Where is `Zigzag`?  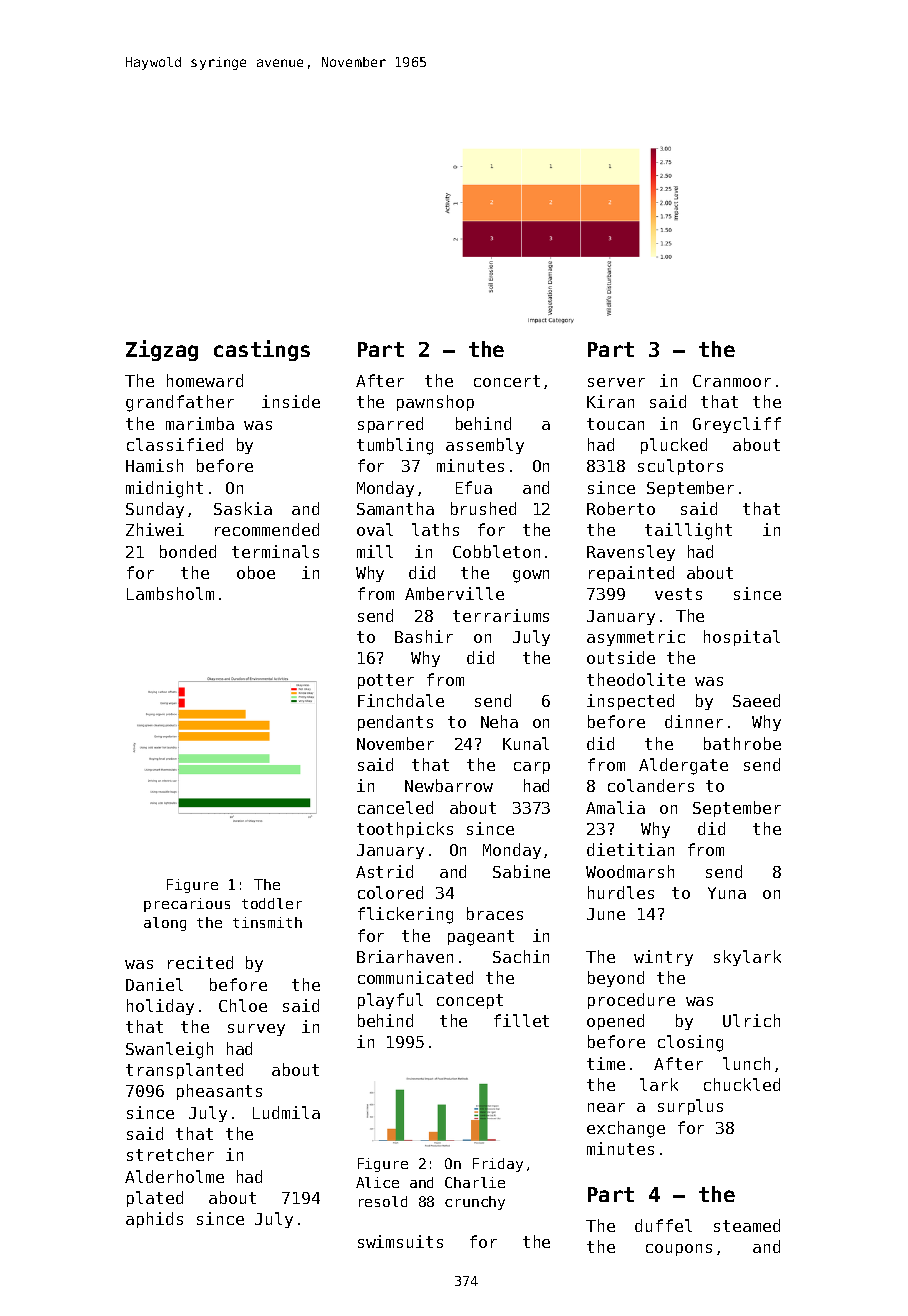
Zigzag is located at coordinates (162, 350).
